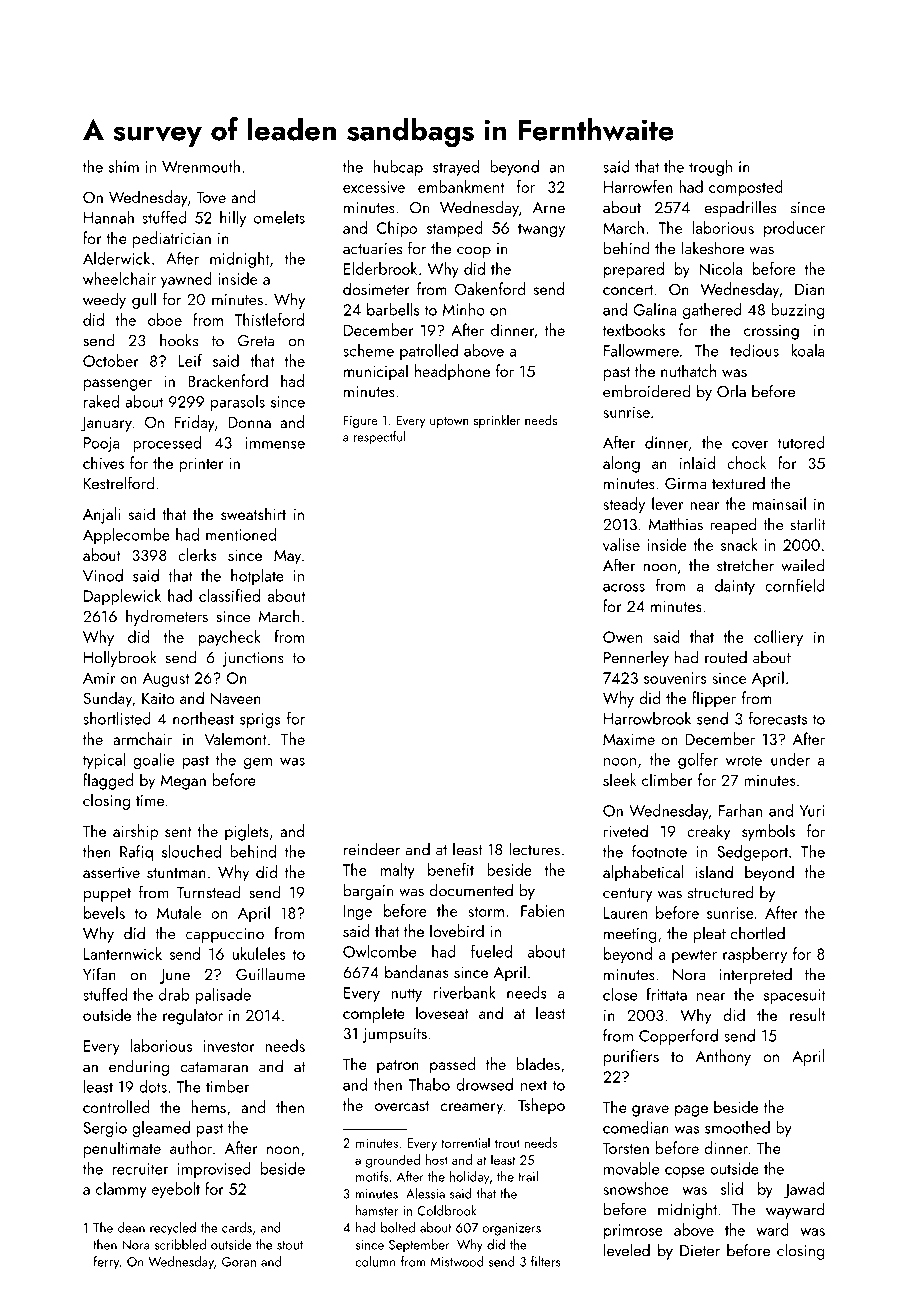 Image resolution: width=908 pixels, height=1316 pixels. I want to click on wailed, so click(803, 565).
